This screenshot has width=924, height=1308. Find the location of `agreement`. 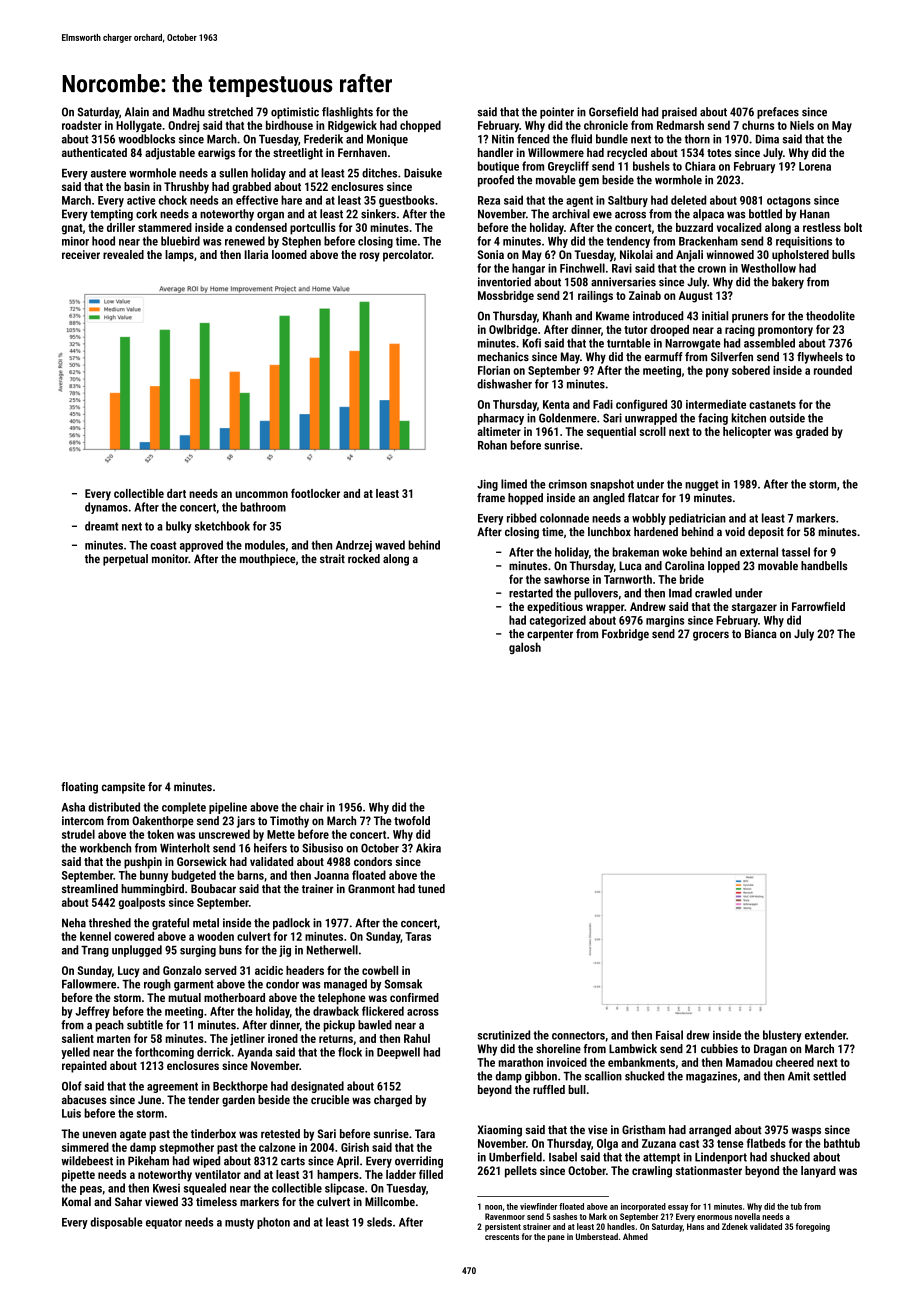

agreement is located at coordinates (172, 1087).
